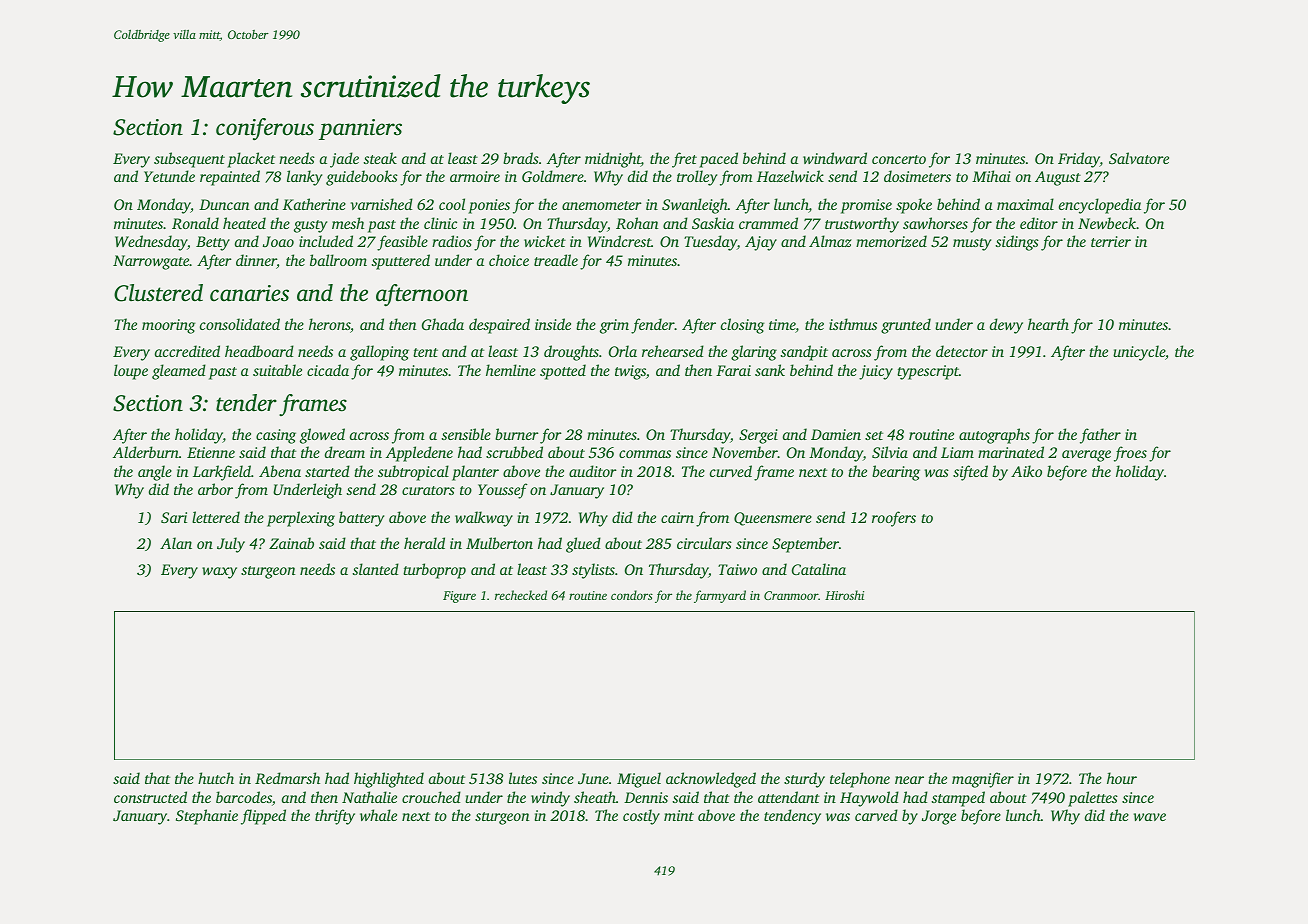 Image resolution: width=1308 pixels, height=924 pixels. I want to click on slanted, so click(375, 569).
